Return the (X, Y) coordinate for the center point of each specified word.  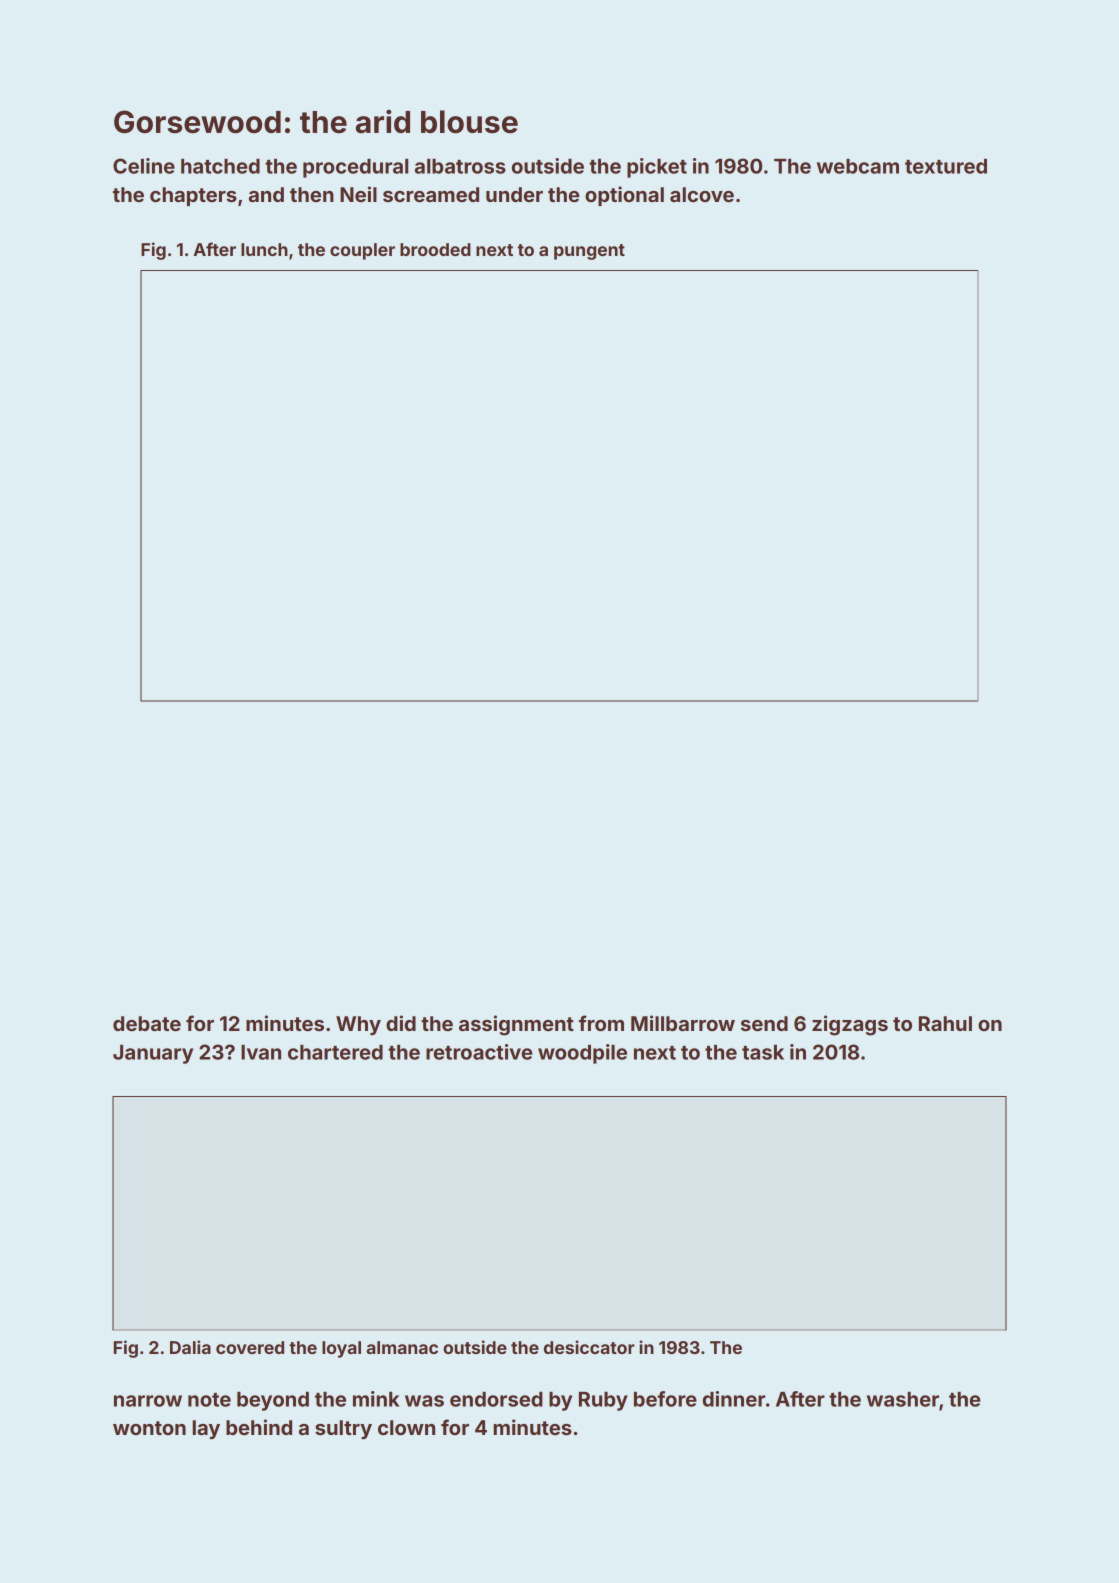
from (601, 1023)
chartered (335, 1052)
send (764, 1023)
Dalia (190, 1347)
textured (946, 166)
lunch (264, 249)
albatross (460, 166)
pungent (589, 252)
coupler (362, 251)
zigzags (850, 1025)
